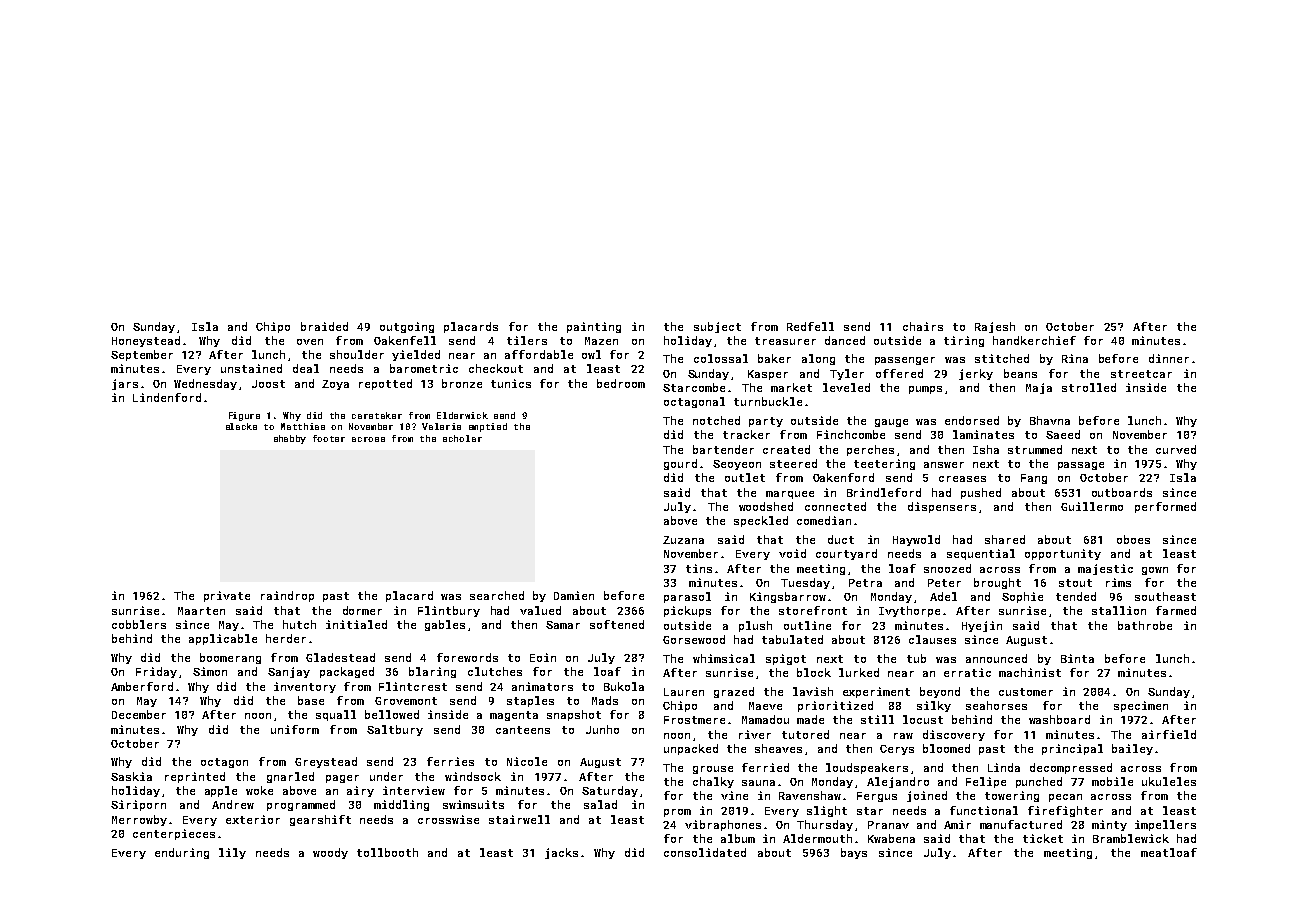  I want to click on still, so click(877, 719).
